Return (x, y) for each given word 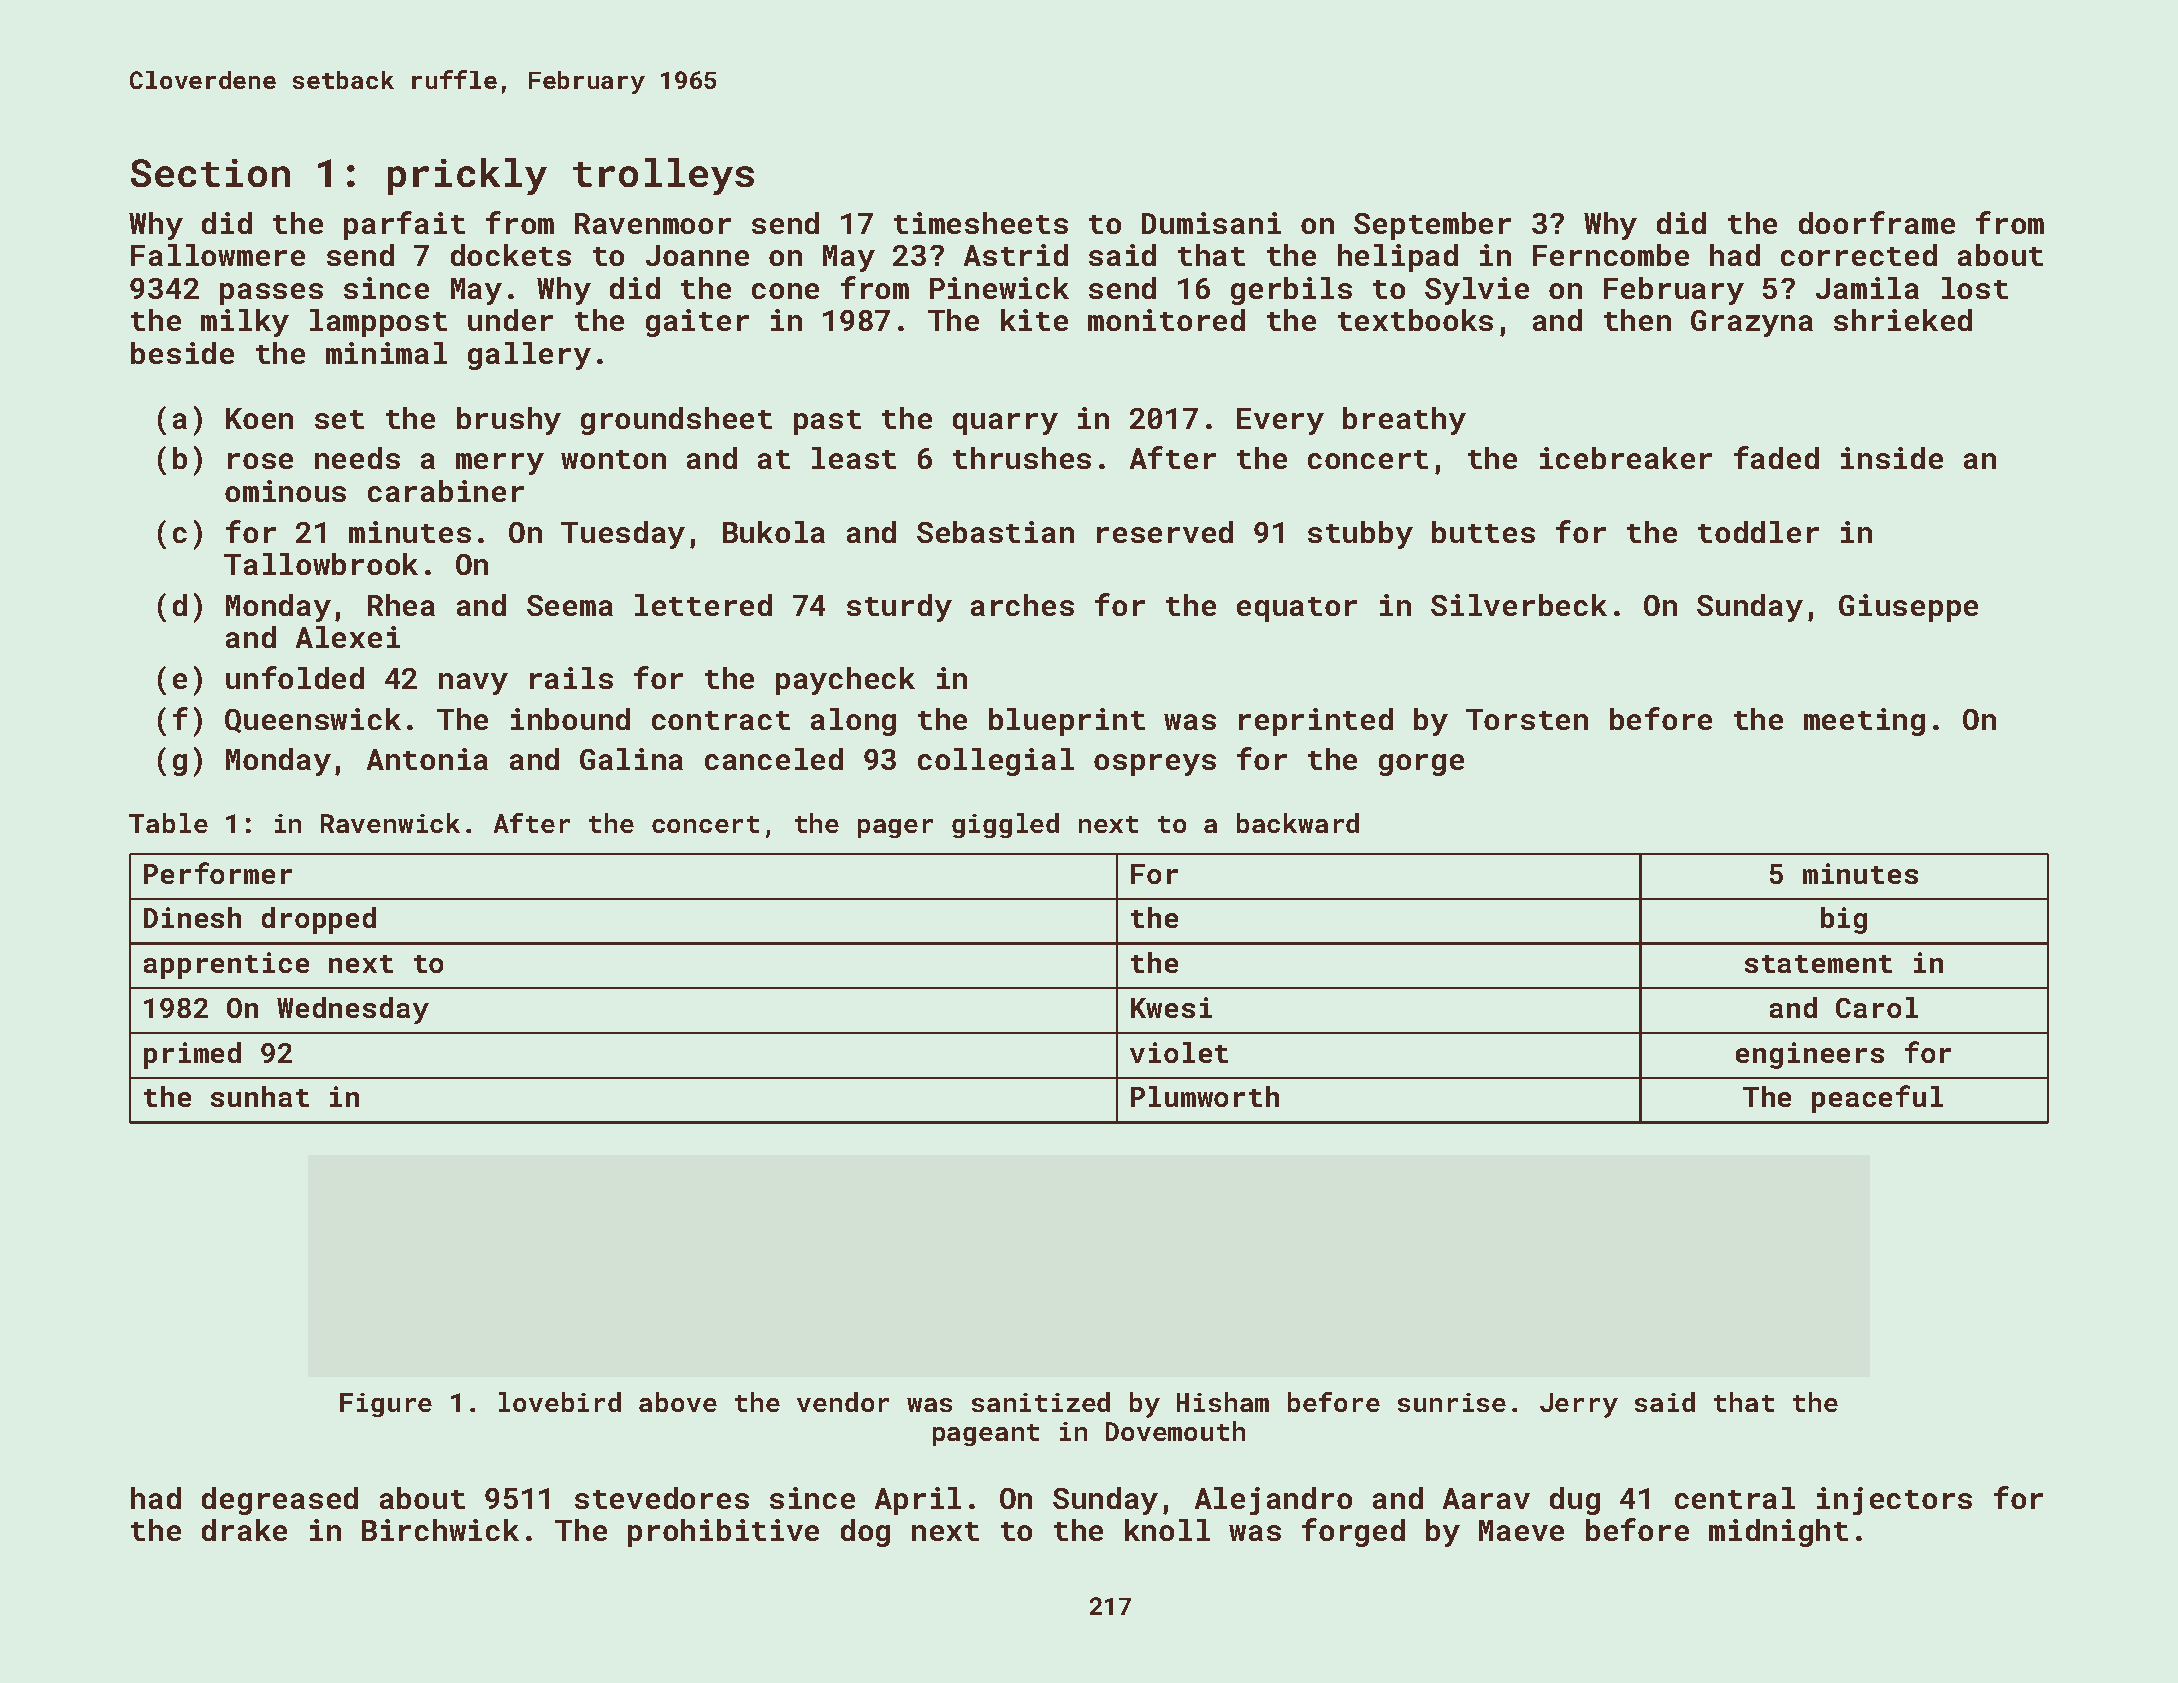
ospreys (1155, 765)
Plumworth (1205, 1096)
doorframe (1877, 222)
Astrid (1016, 255)
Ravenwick (390, 823)
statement (1818, 964)
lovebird (560, 1402)
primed (192, 1055)
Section (210, 173)
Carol (1877, 1007)
